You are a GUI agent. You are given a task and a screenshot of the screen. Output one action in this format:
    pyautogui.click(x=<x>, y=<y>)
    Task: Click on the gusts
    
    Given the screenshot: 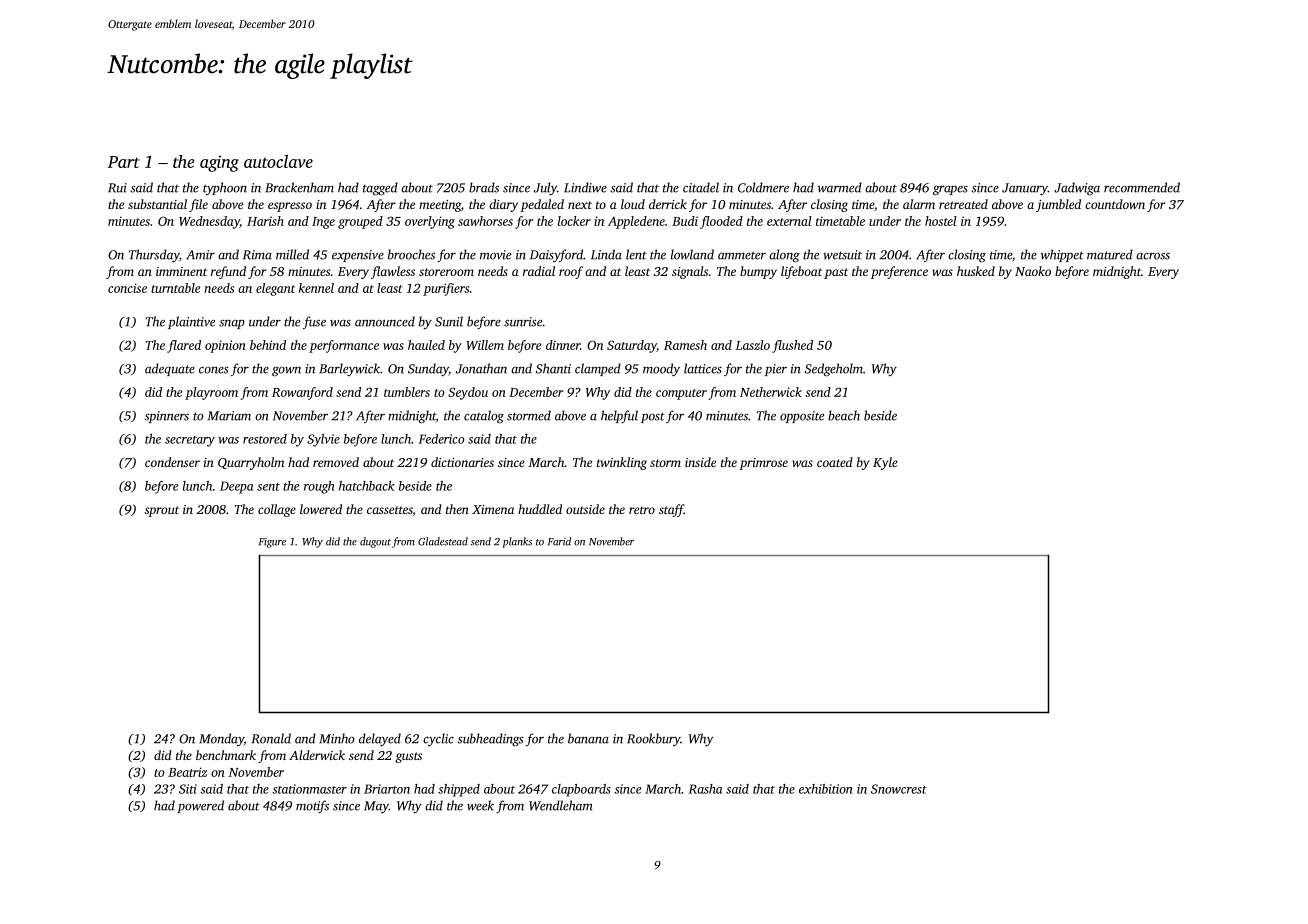 What is the action you would take?
    pyautogui.click(x=408, y=757)
